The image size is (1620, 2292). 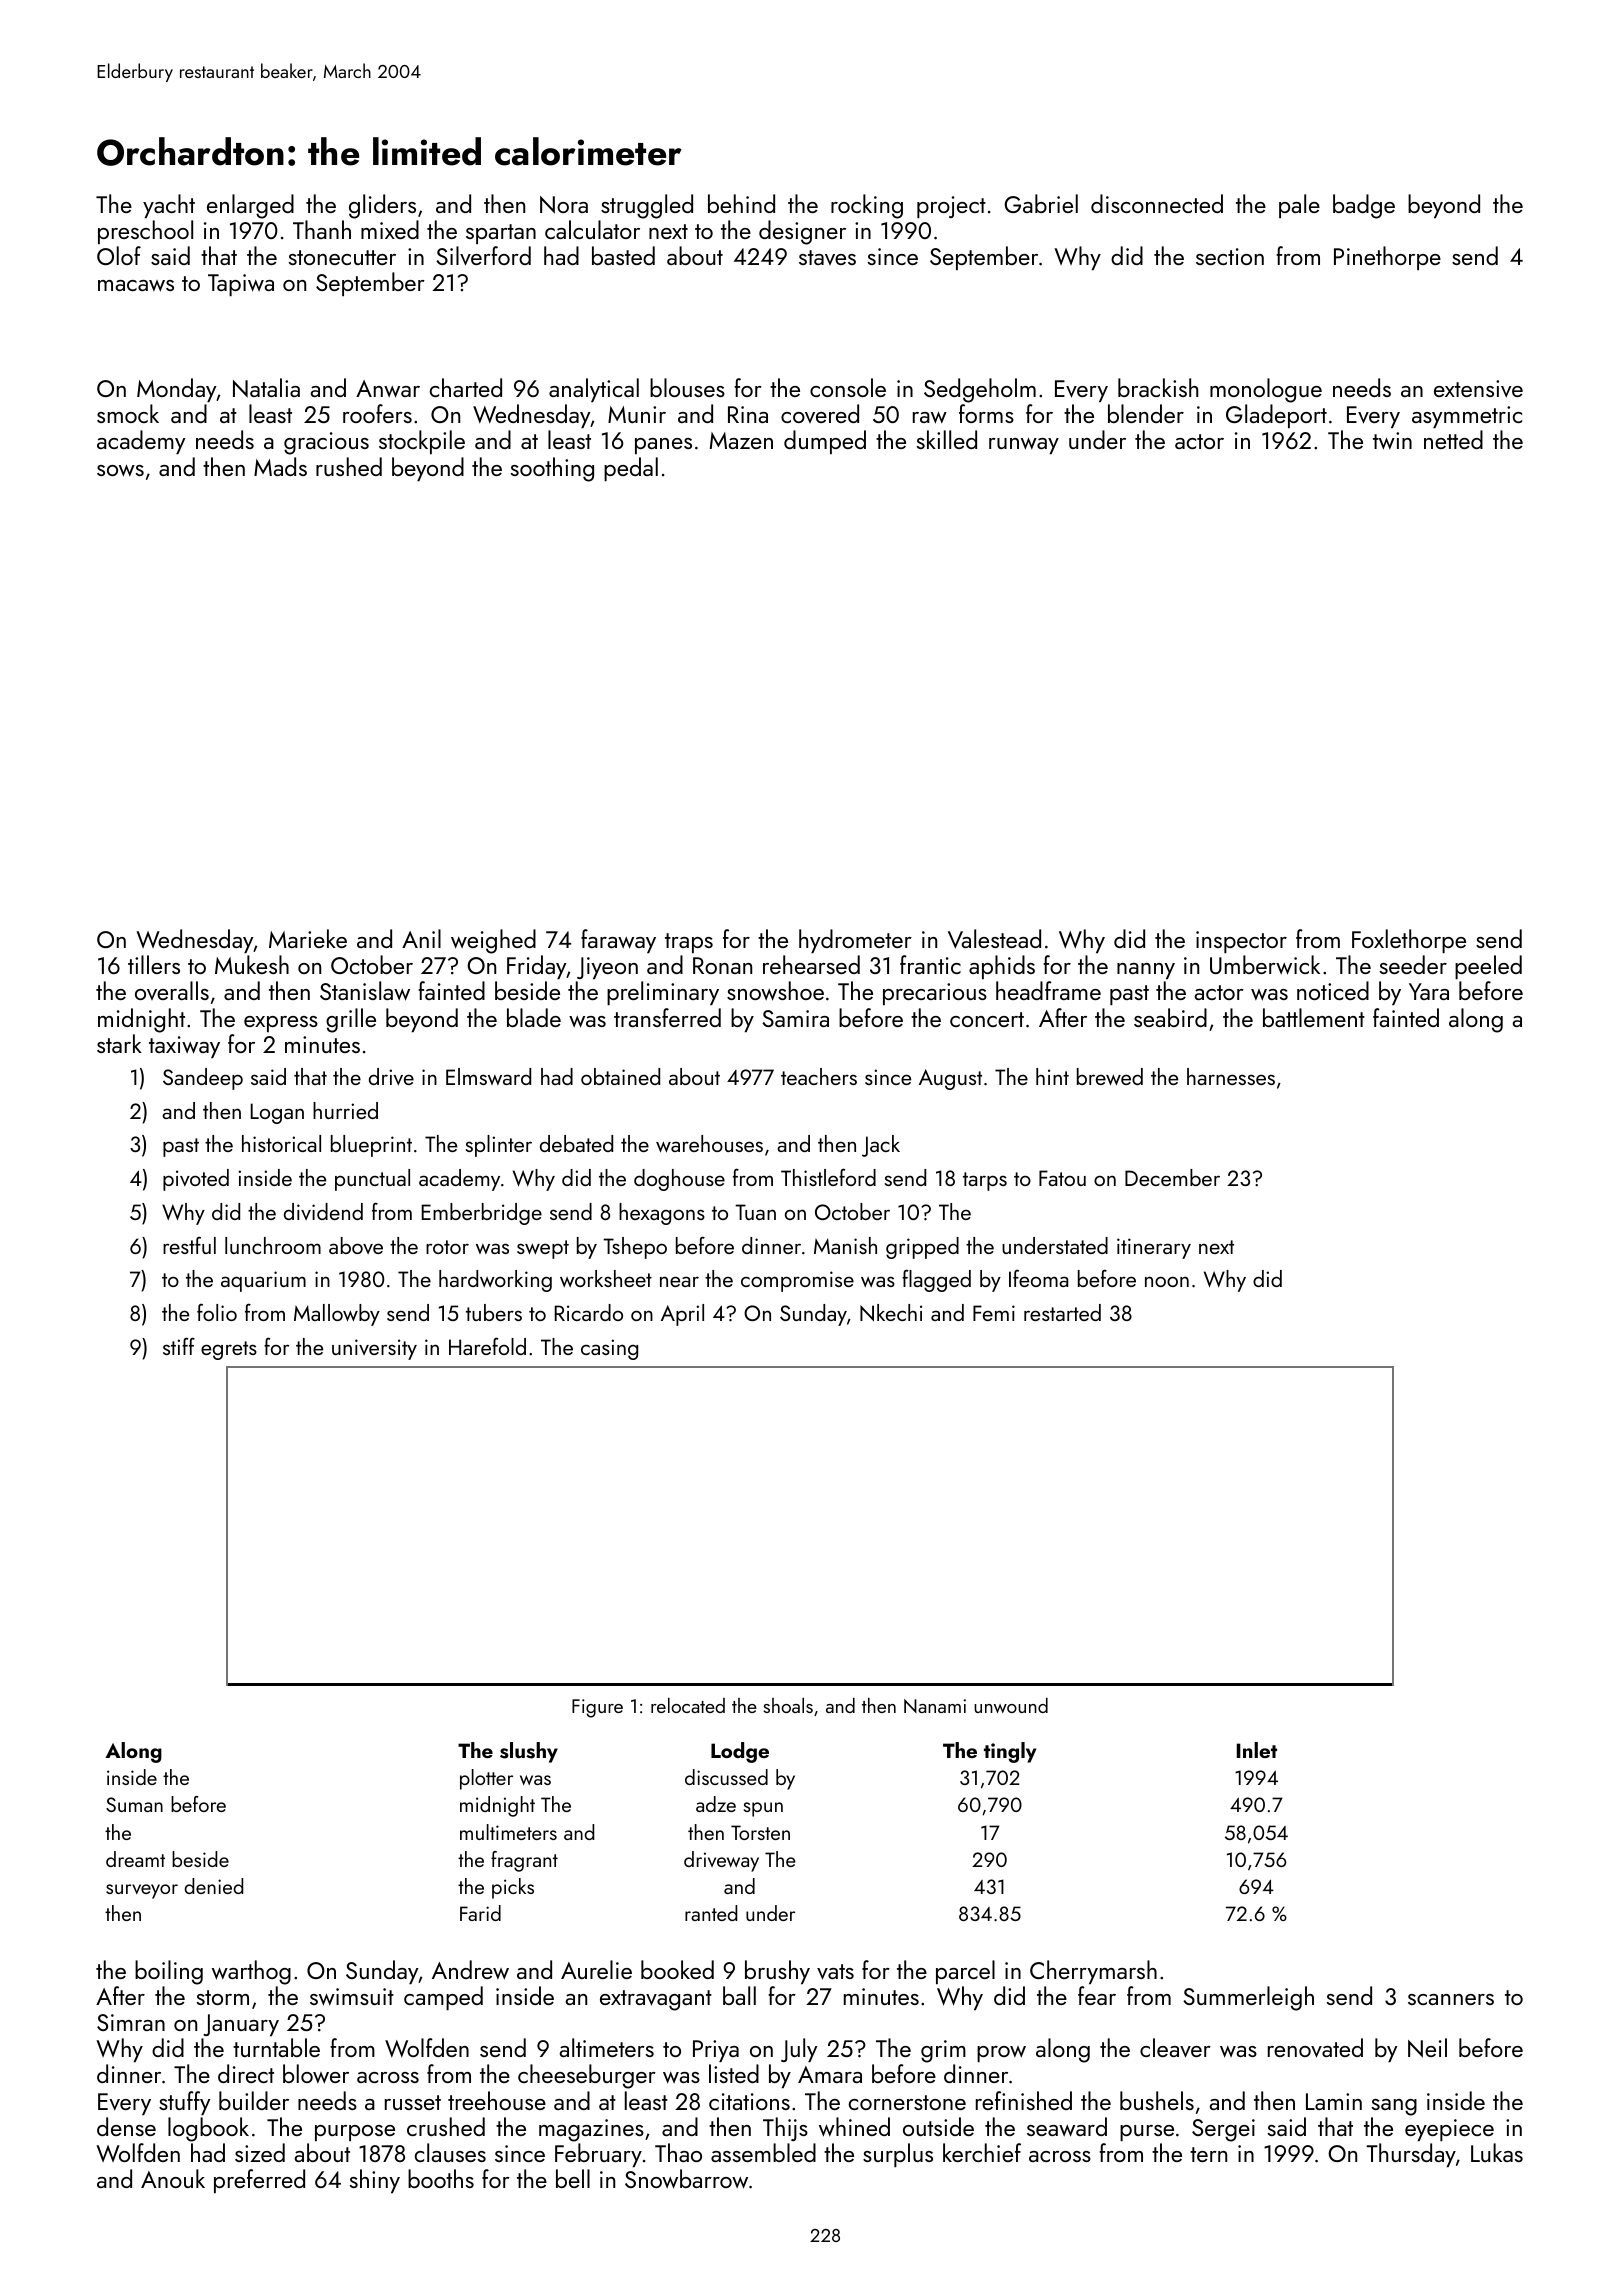 I want to click on tillers, so click(x=154, y=964).
